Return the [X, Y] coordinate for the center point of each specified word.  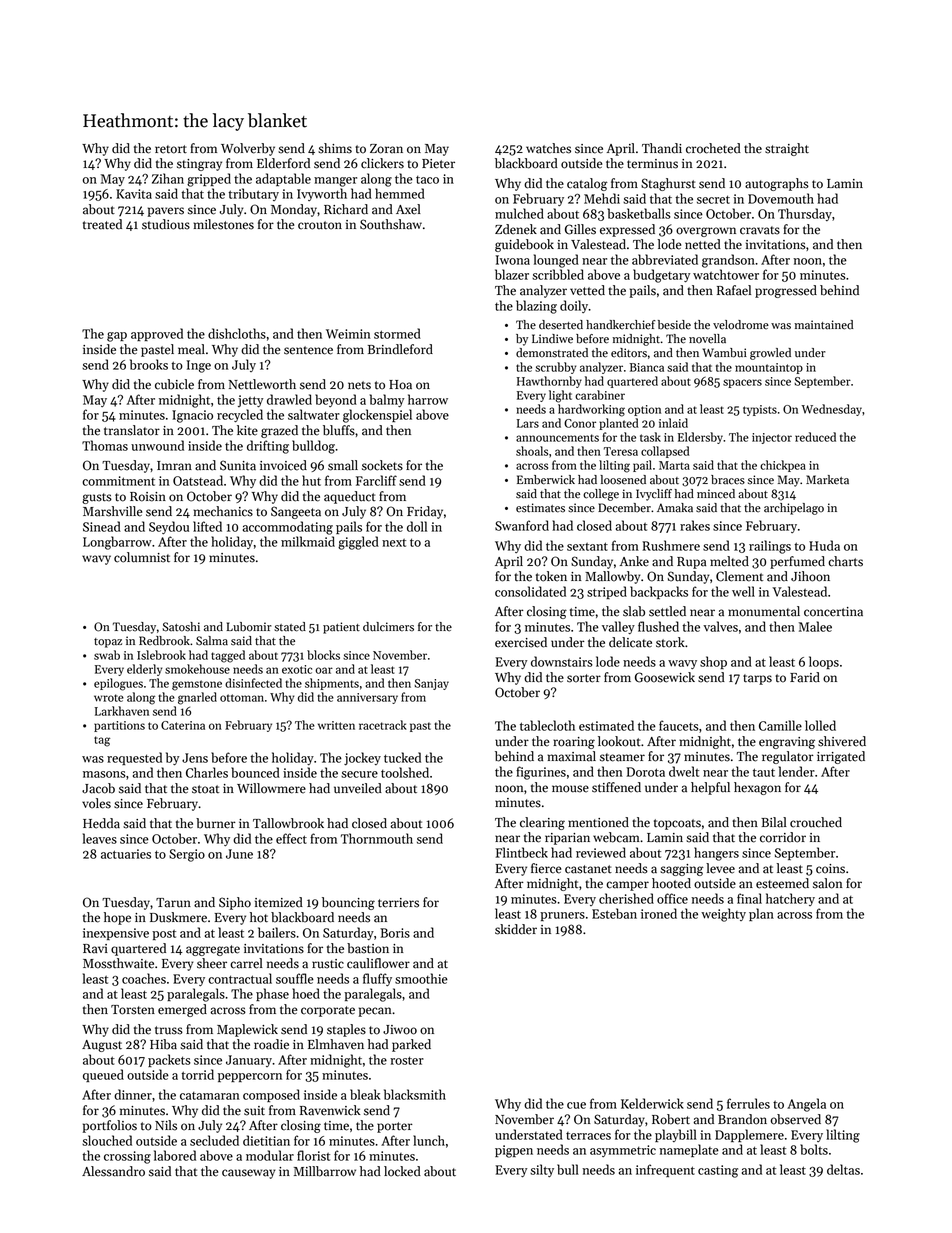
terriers [398, 903]
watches [548, 148]
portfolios [110, 1126]
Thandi [662, 148]
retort [171, 149]
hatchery [790, 899]
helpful [710, 788]
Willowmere [271, 788]
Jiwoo [400, 1030]
